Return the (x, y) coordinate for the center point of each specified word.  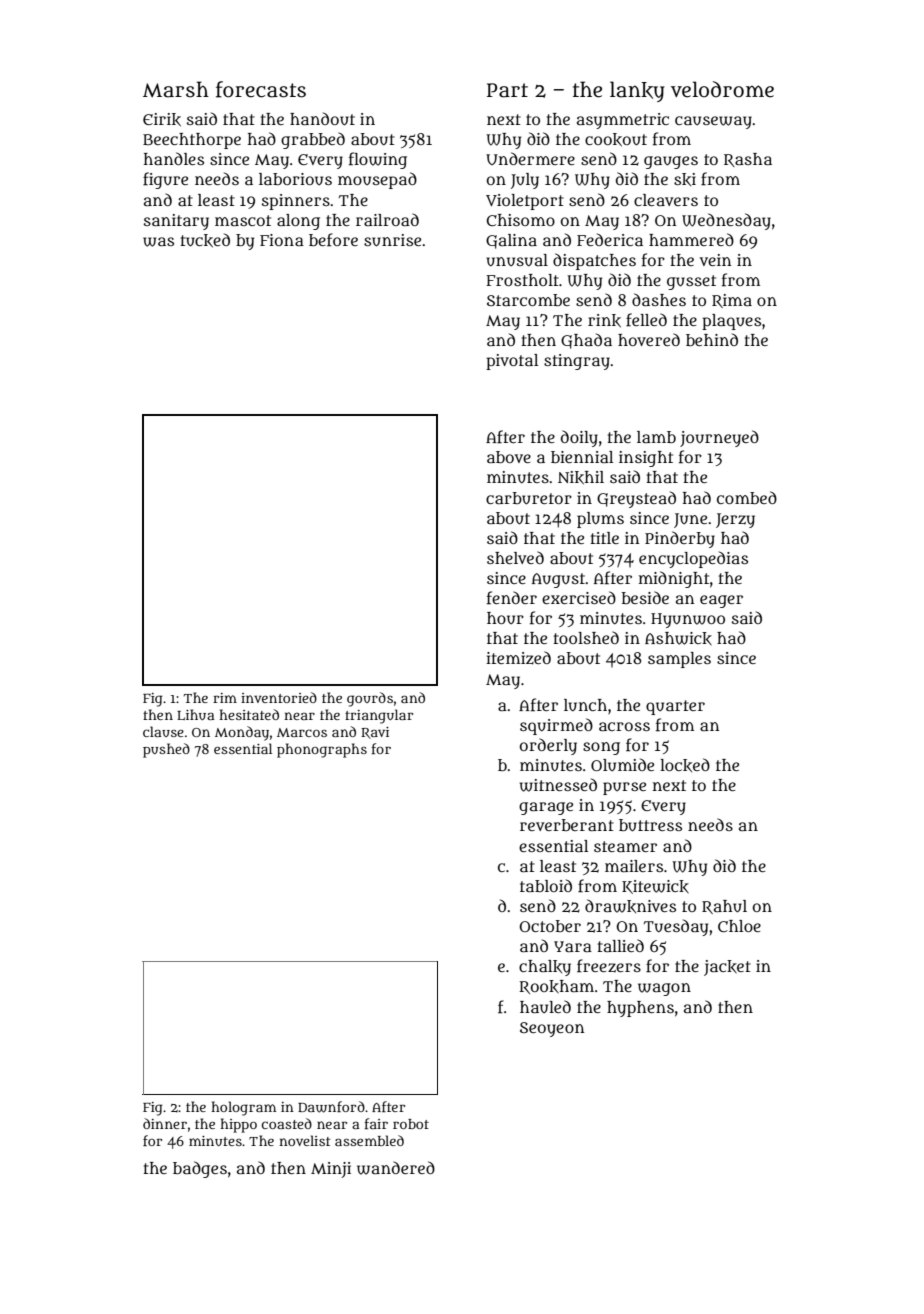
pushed (166, 750)
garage (546, 808)
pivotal (512, 362)
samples (679, 660)
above (509, 457)
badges (200, 1169)
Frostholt (522, 280)
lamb (656, 437)
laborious (295, 179)
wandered (396, 1168)
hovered (649, 339)
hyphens (640, 1009)
